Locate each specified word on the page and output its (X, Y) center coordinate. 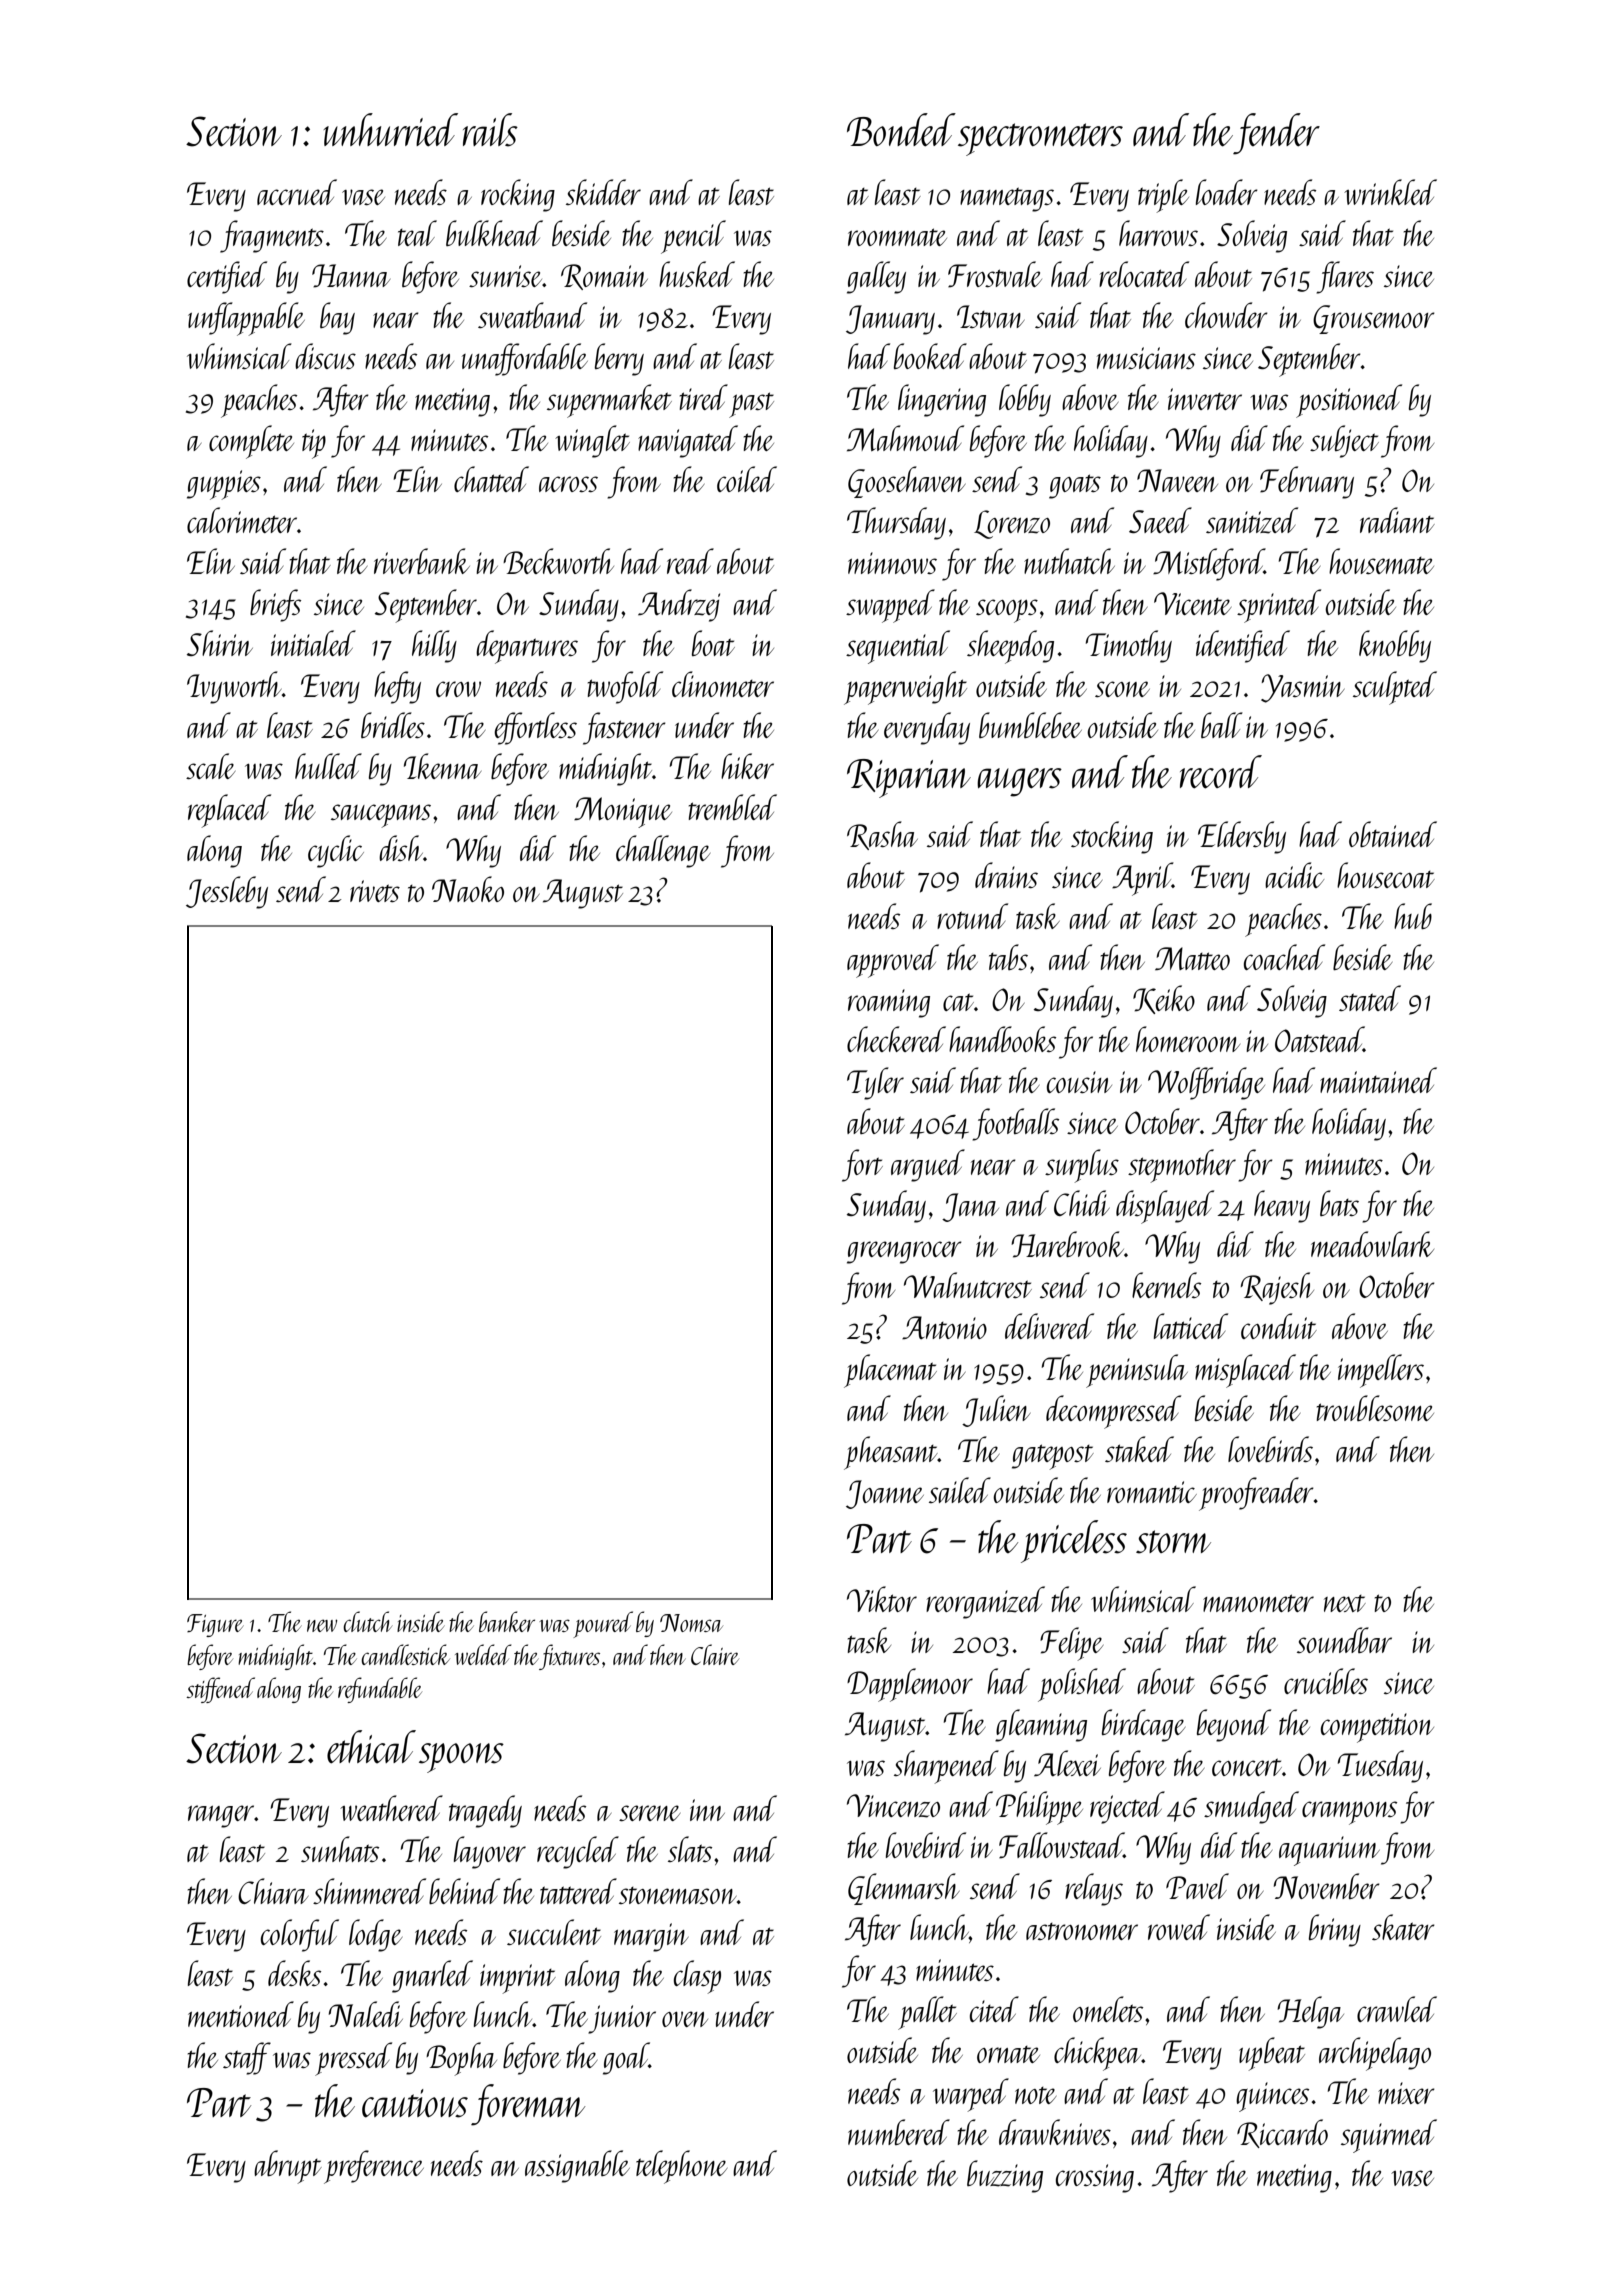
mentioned (241, 2014)
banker (507, 1621)
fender (1276, 134)
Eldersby (1242, 837)
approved (893, 961)
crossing (1095, 2178)
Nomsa (691, 1623)
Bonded (901, 130)
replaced (229, 811)
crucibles (1326, 1681)
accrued (297, 192)
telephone (681, 2167)
